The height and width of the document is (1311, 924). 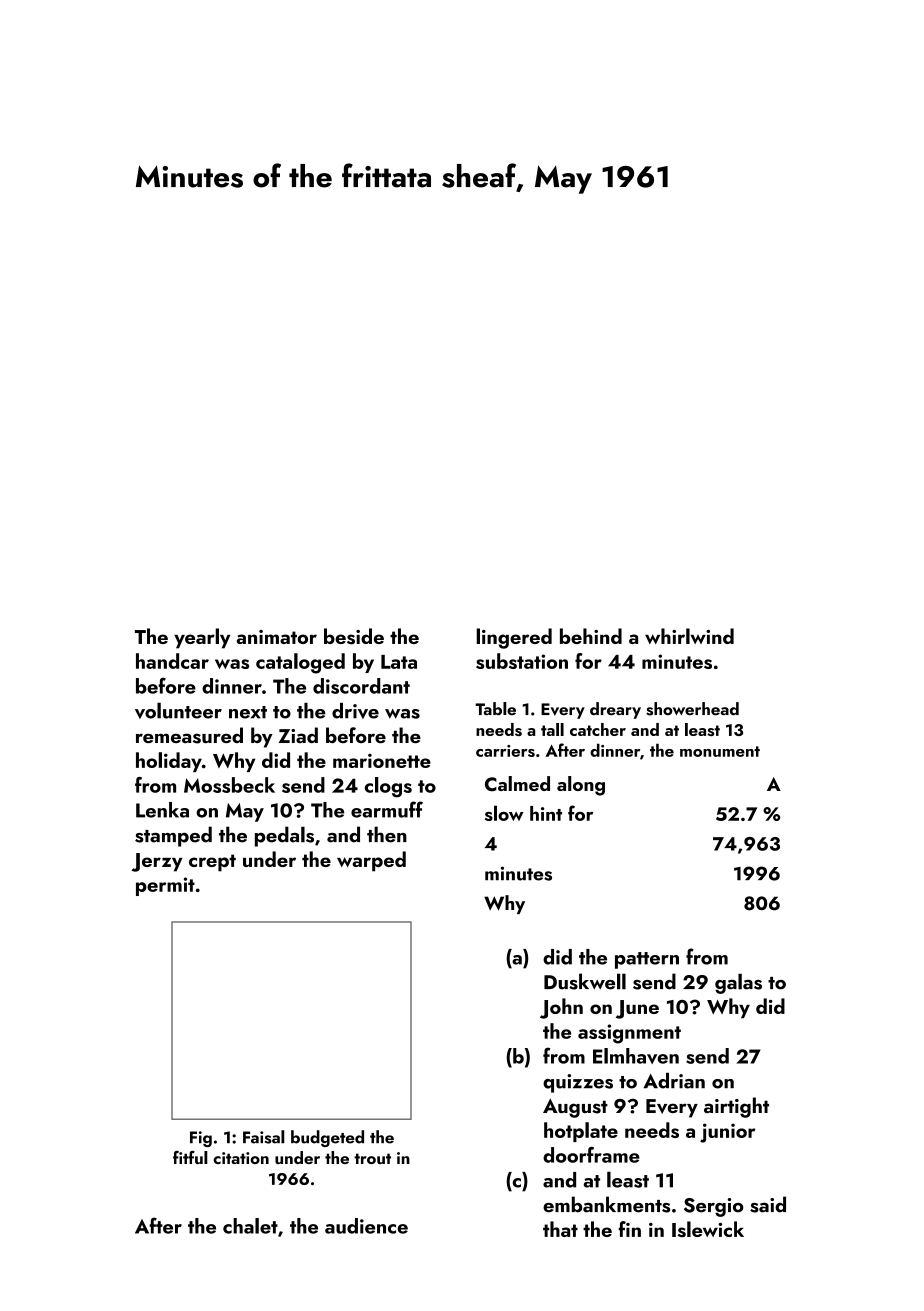 What do you see at coordinates (561, 1008) in the document?
I see `John` at bounding box center [561, 1008].
